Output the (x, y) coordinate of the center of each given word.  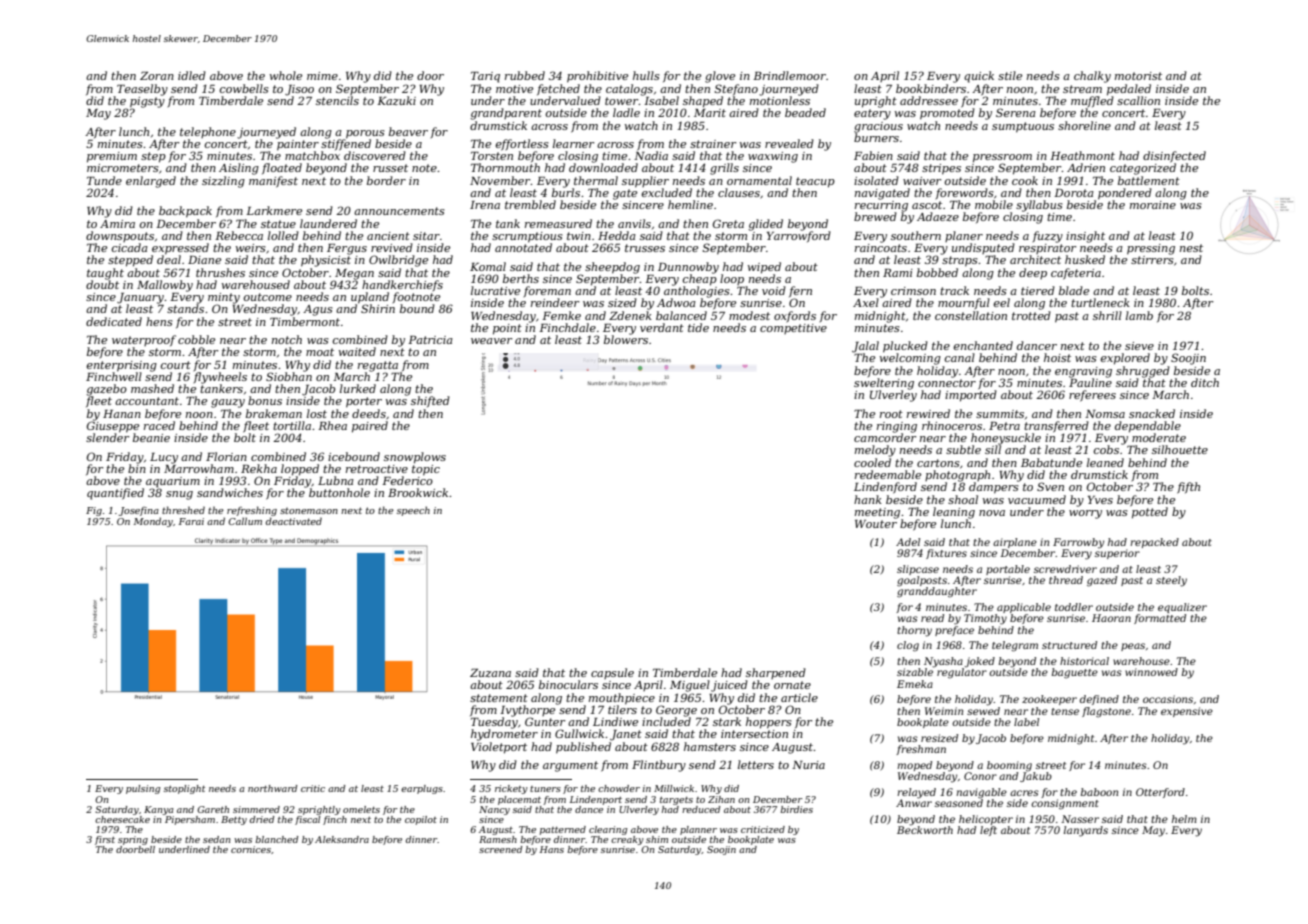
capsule (612, 673)
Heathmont (1082, 155)
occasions (1168, 699)
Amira (117, 224)
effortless (522, 145)
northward (273, 788)
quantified (115, 494)
